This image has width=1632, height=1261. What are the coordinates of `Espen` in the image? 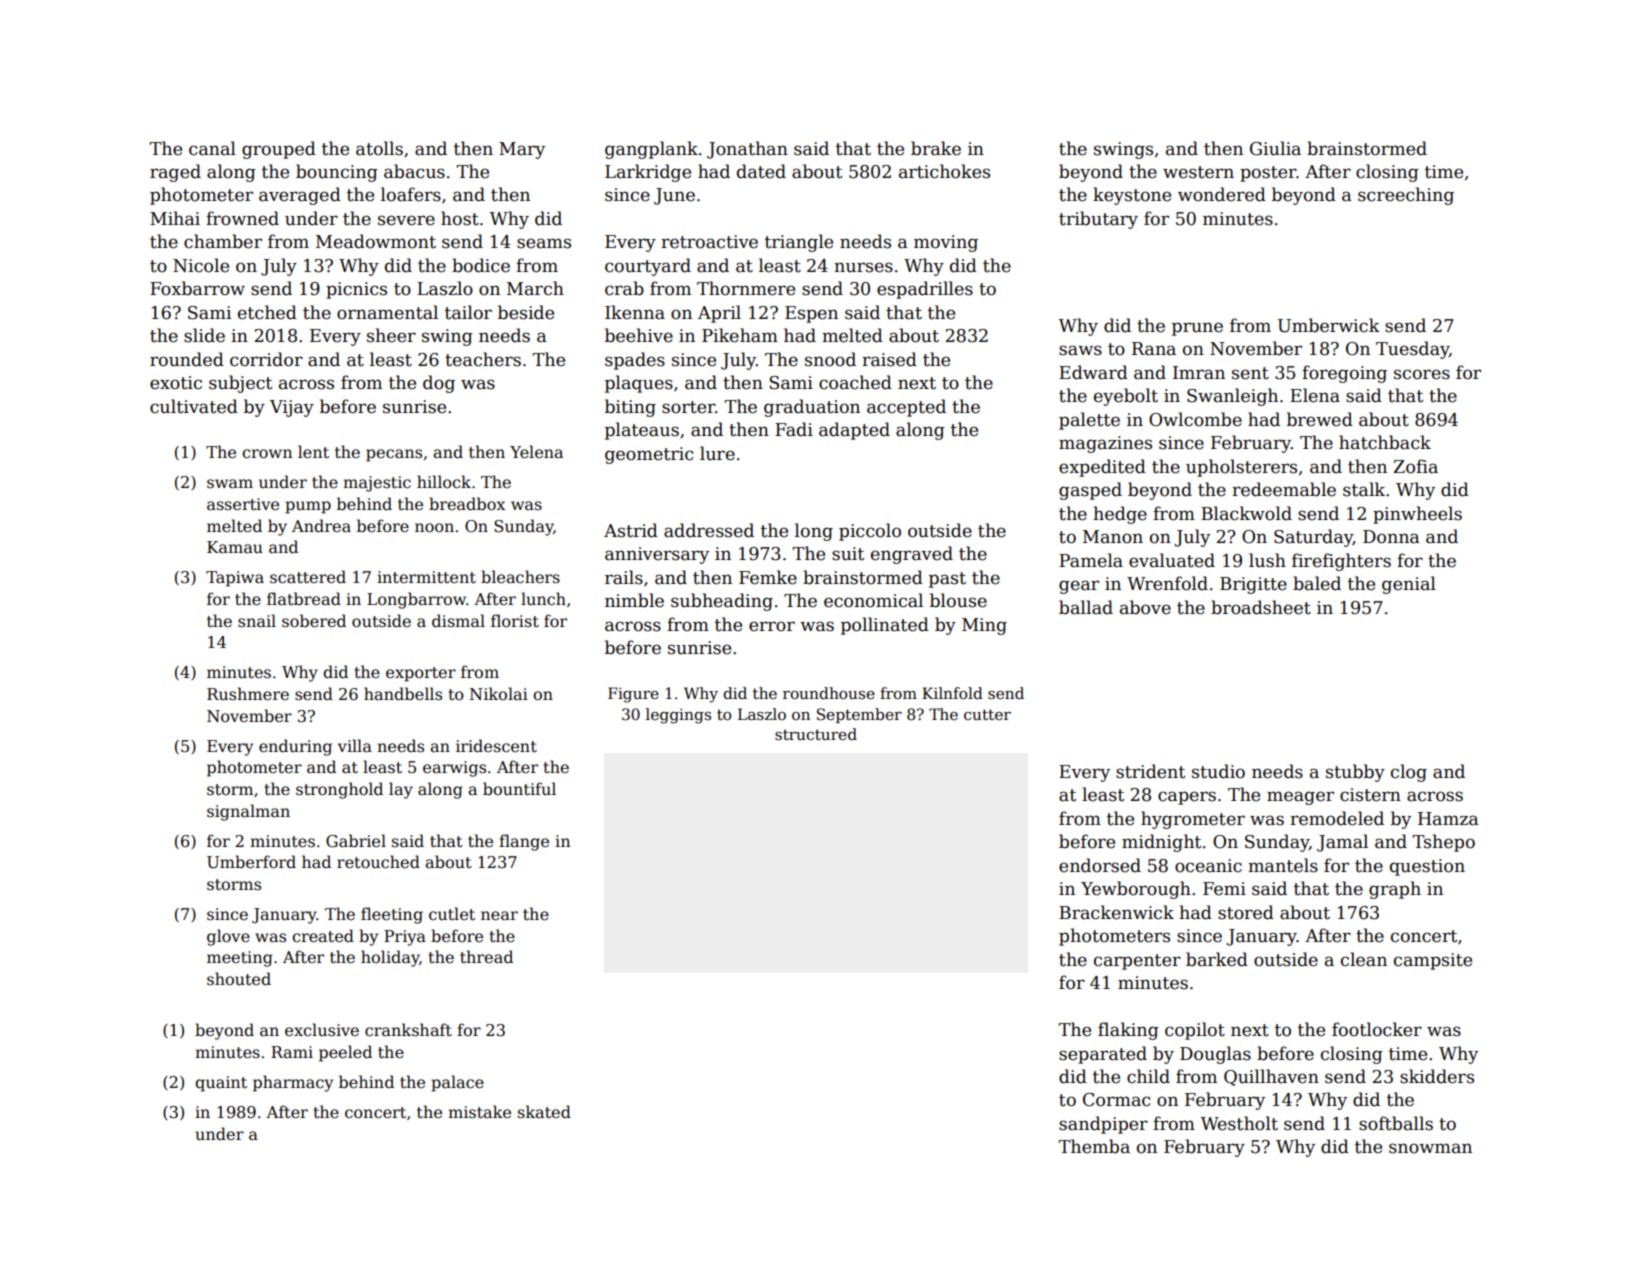 It's located at (811, 314).
